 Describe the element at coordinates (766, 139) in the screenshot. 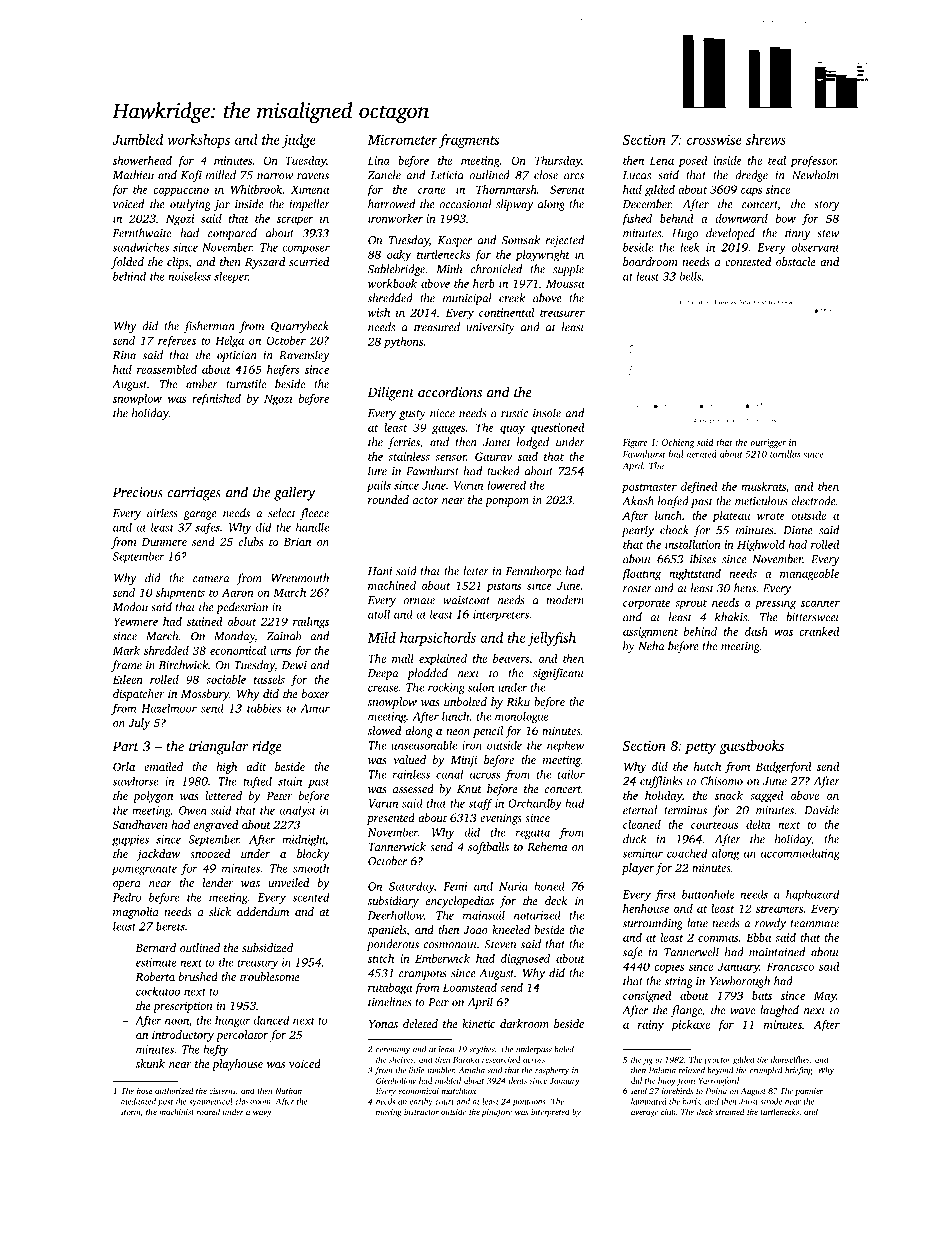

I see `shrews` at that location.
